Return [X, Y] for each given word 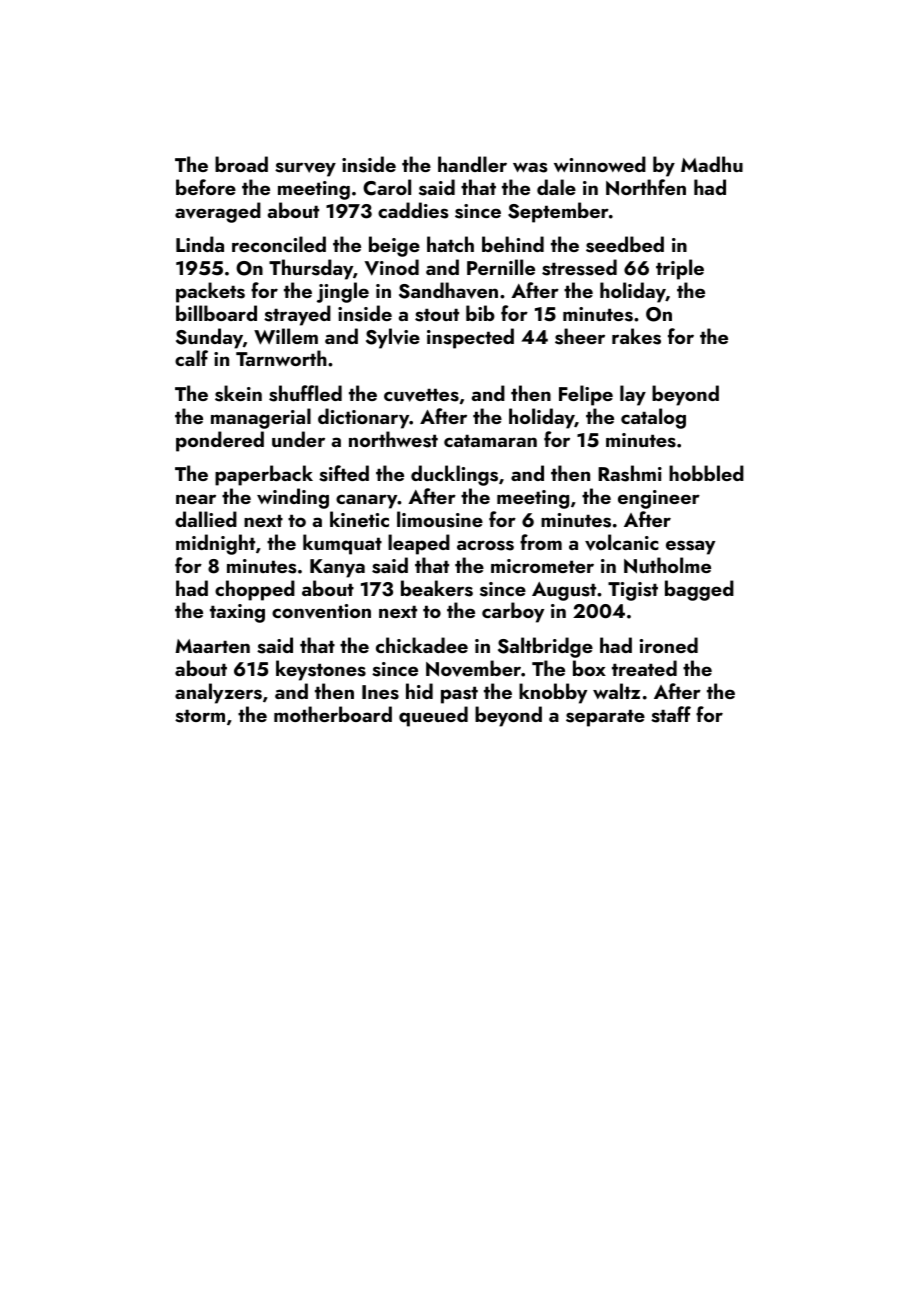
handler [472, 164]
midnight [215, 544]
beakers [437, 588]
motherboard [333, 714]
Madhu [712, 164]
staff [671, 714]
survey [305, 169]
